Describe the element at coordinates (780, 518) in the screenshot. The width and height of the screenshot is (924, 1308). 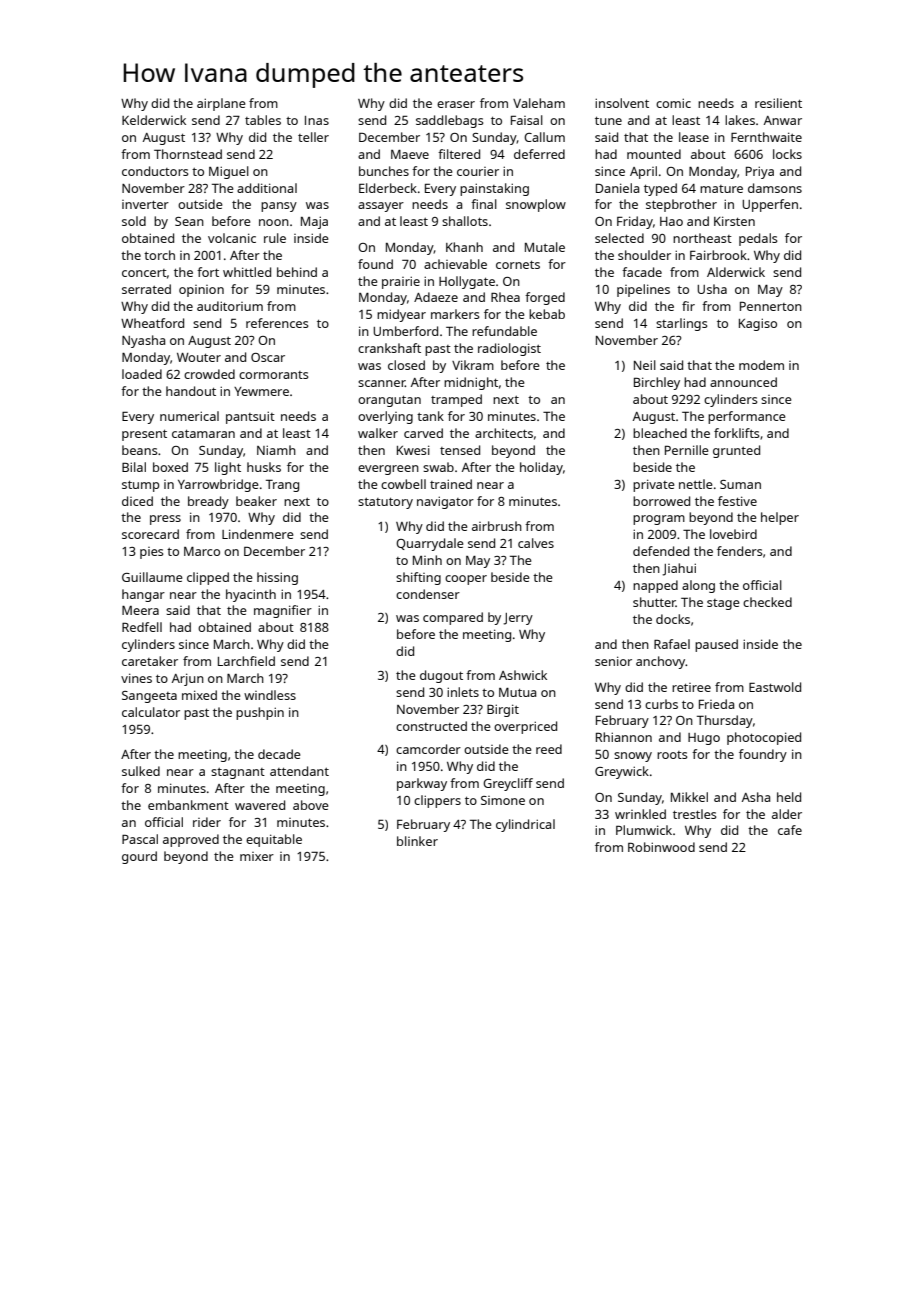
I see `helper` at that location.
